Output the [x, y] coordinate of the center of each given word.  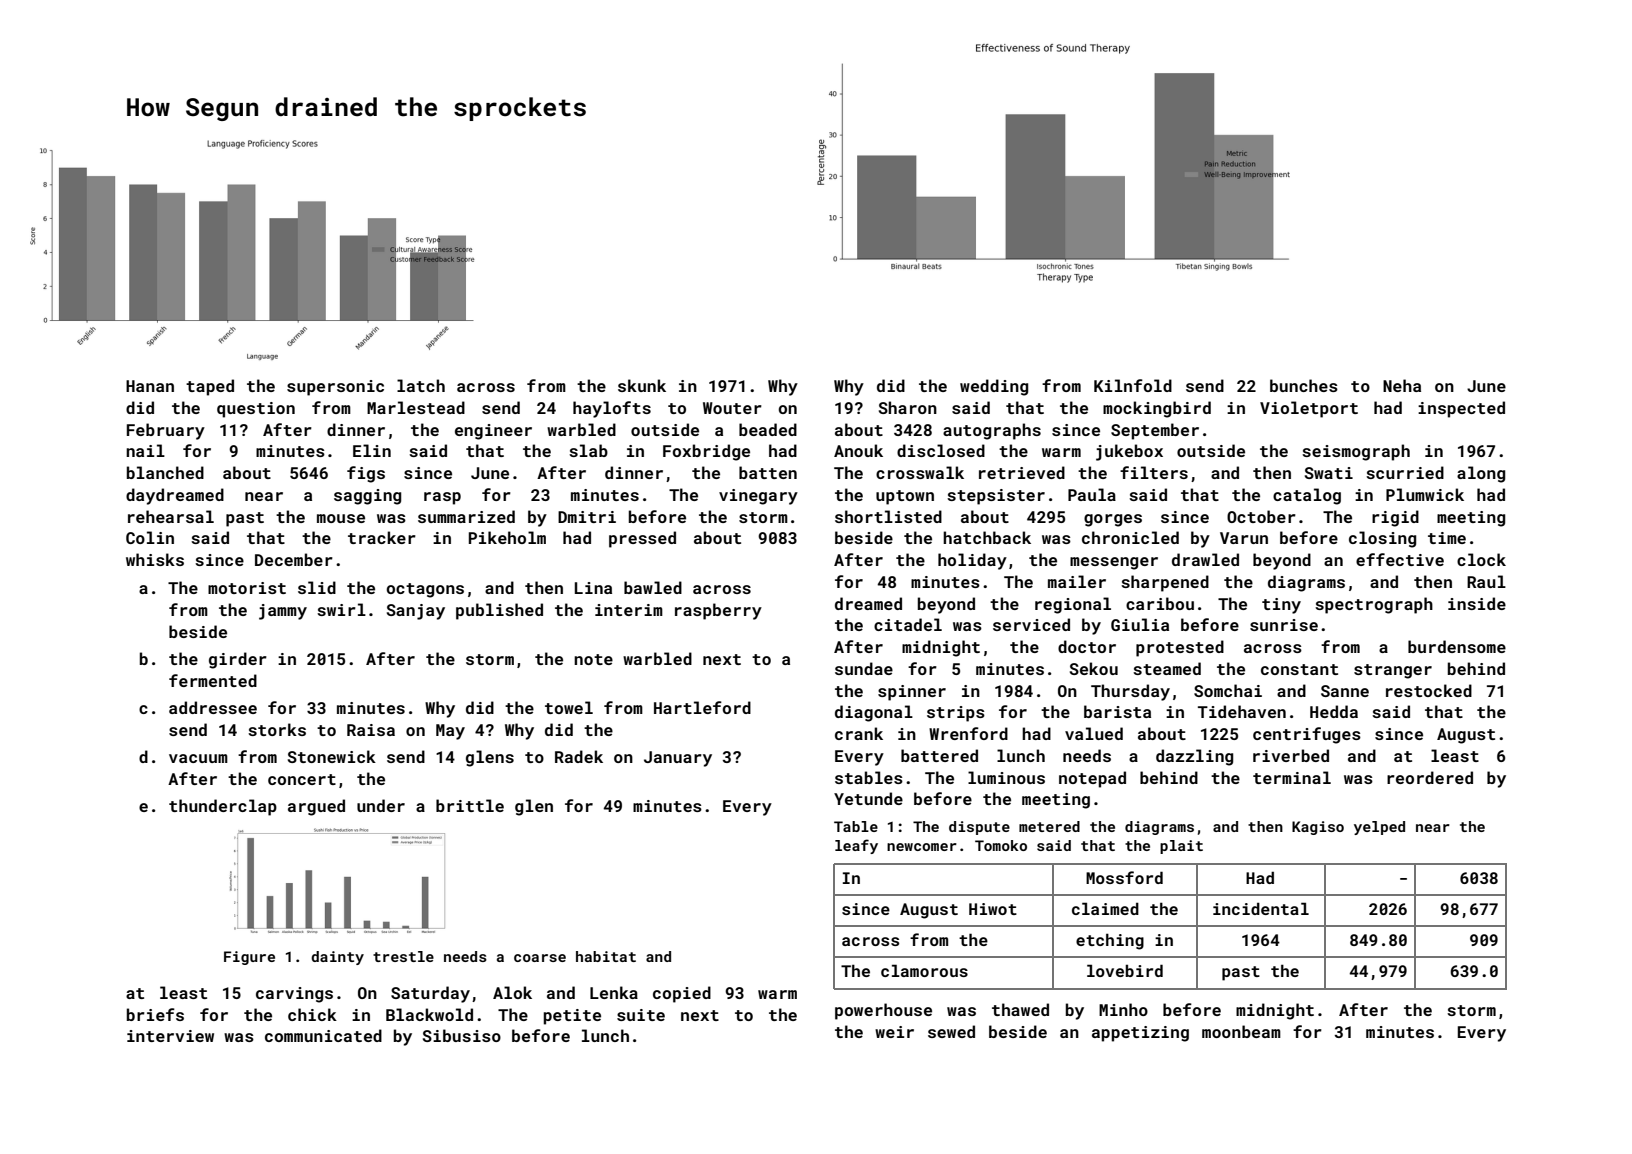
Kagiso [1318, 828]
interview [170, 1036]
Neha [1402, 385]
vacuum [198, 758]
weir [894, 1032]
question [256, 410]
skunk [642, 385]
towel [569, 707]
